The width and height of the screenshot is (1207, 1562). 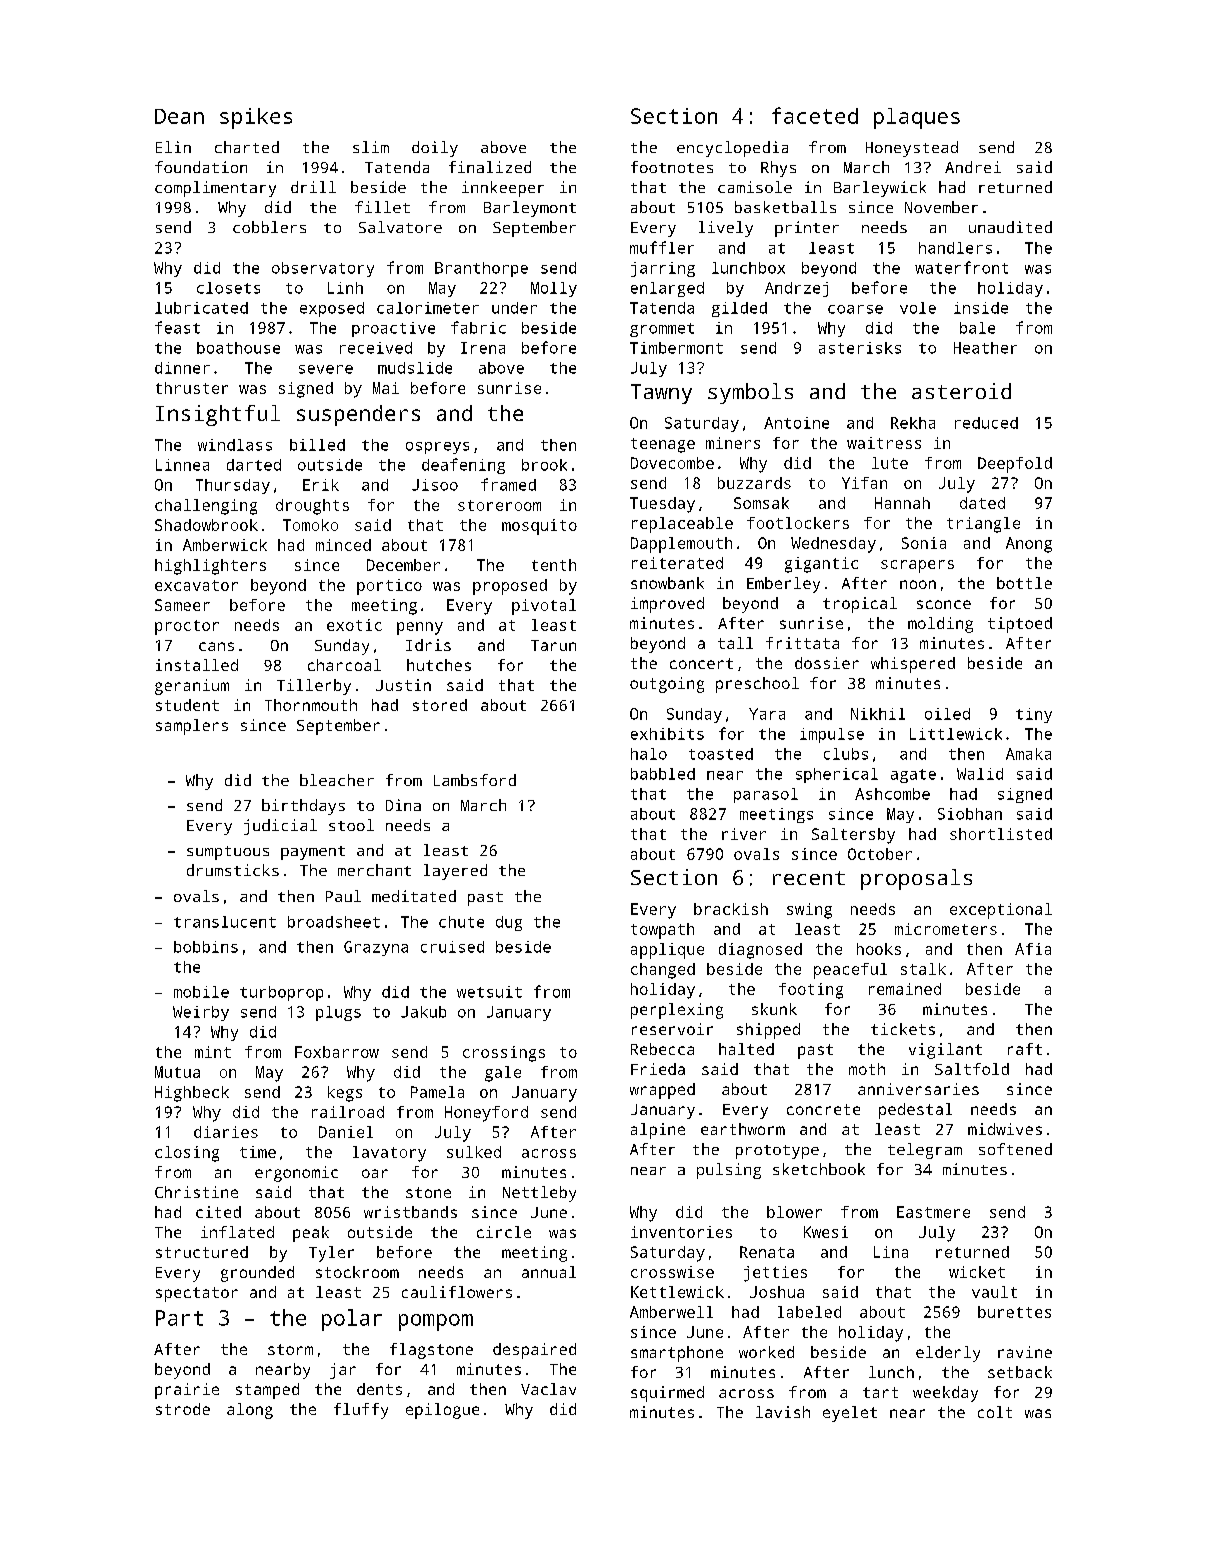 I want to click on spikes, so click(x=256, y=118).
